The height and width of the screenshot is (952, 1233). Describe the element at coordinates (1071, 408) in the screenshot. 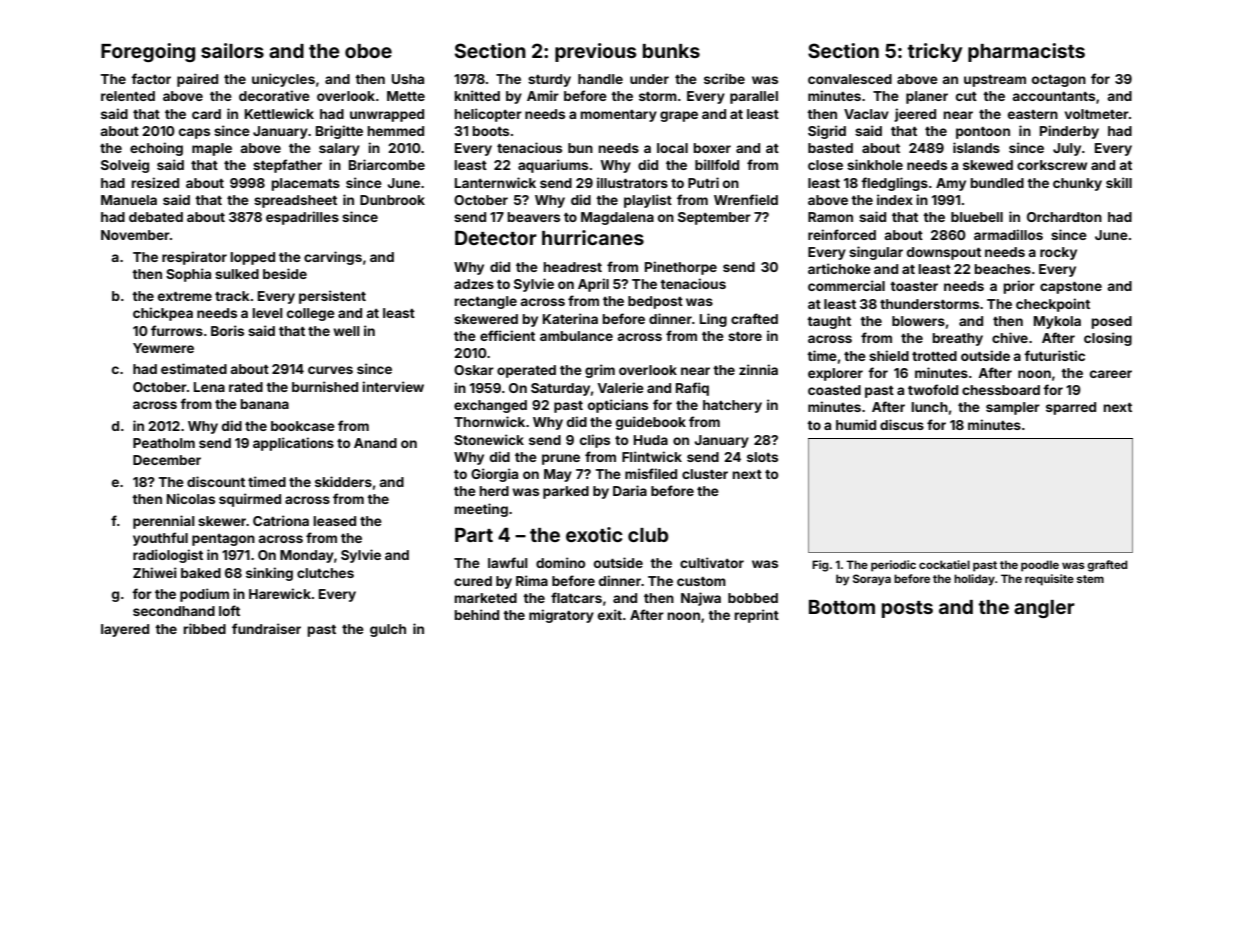

I see `sparred` at that location.
